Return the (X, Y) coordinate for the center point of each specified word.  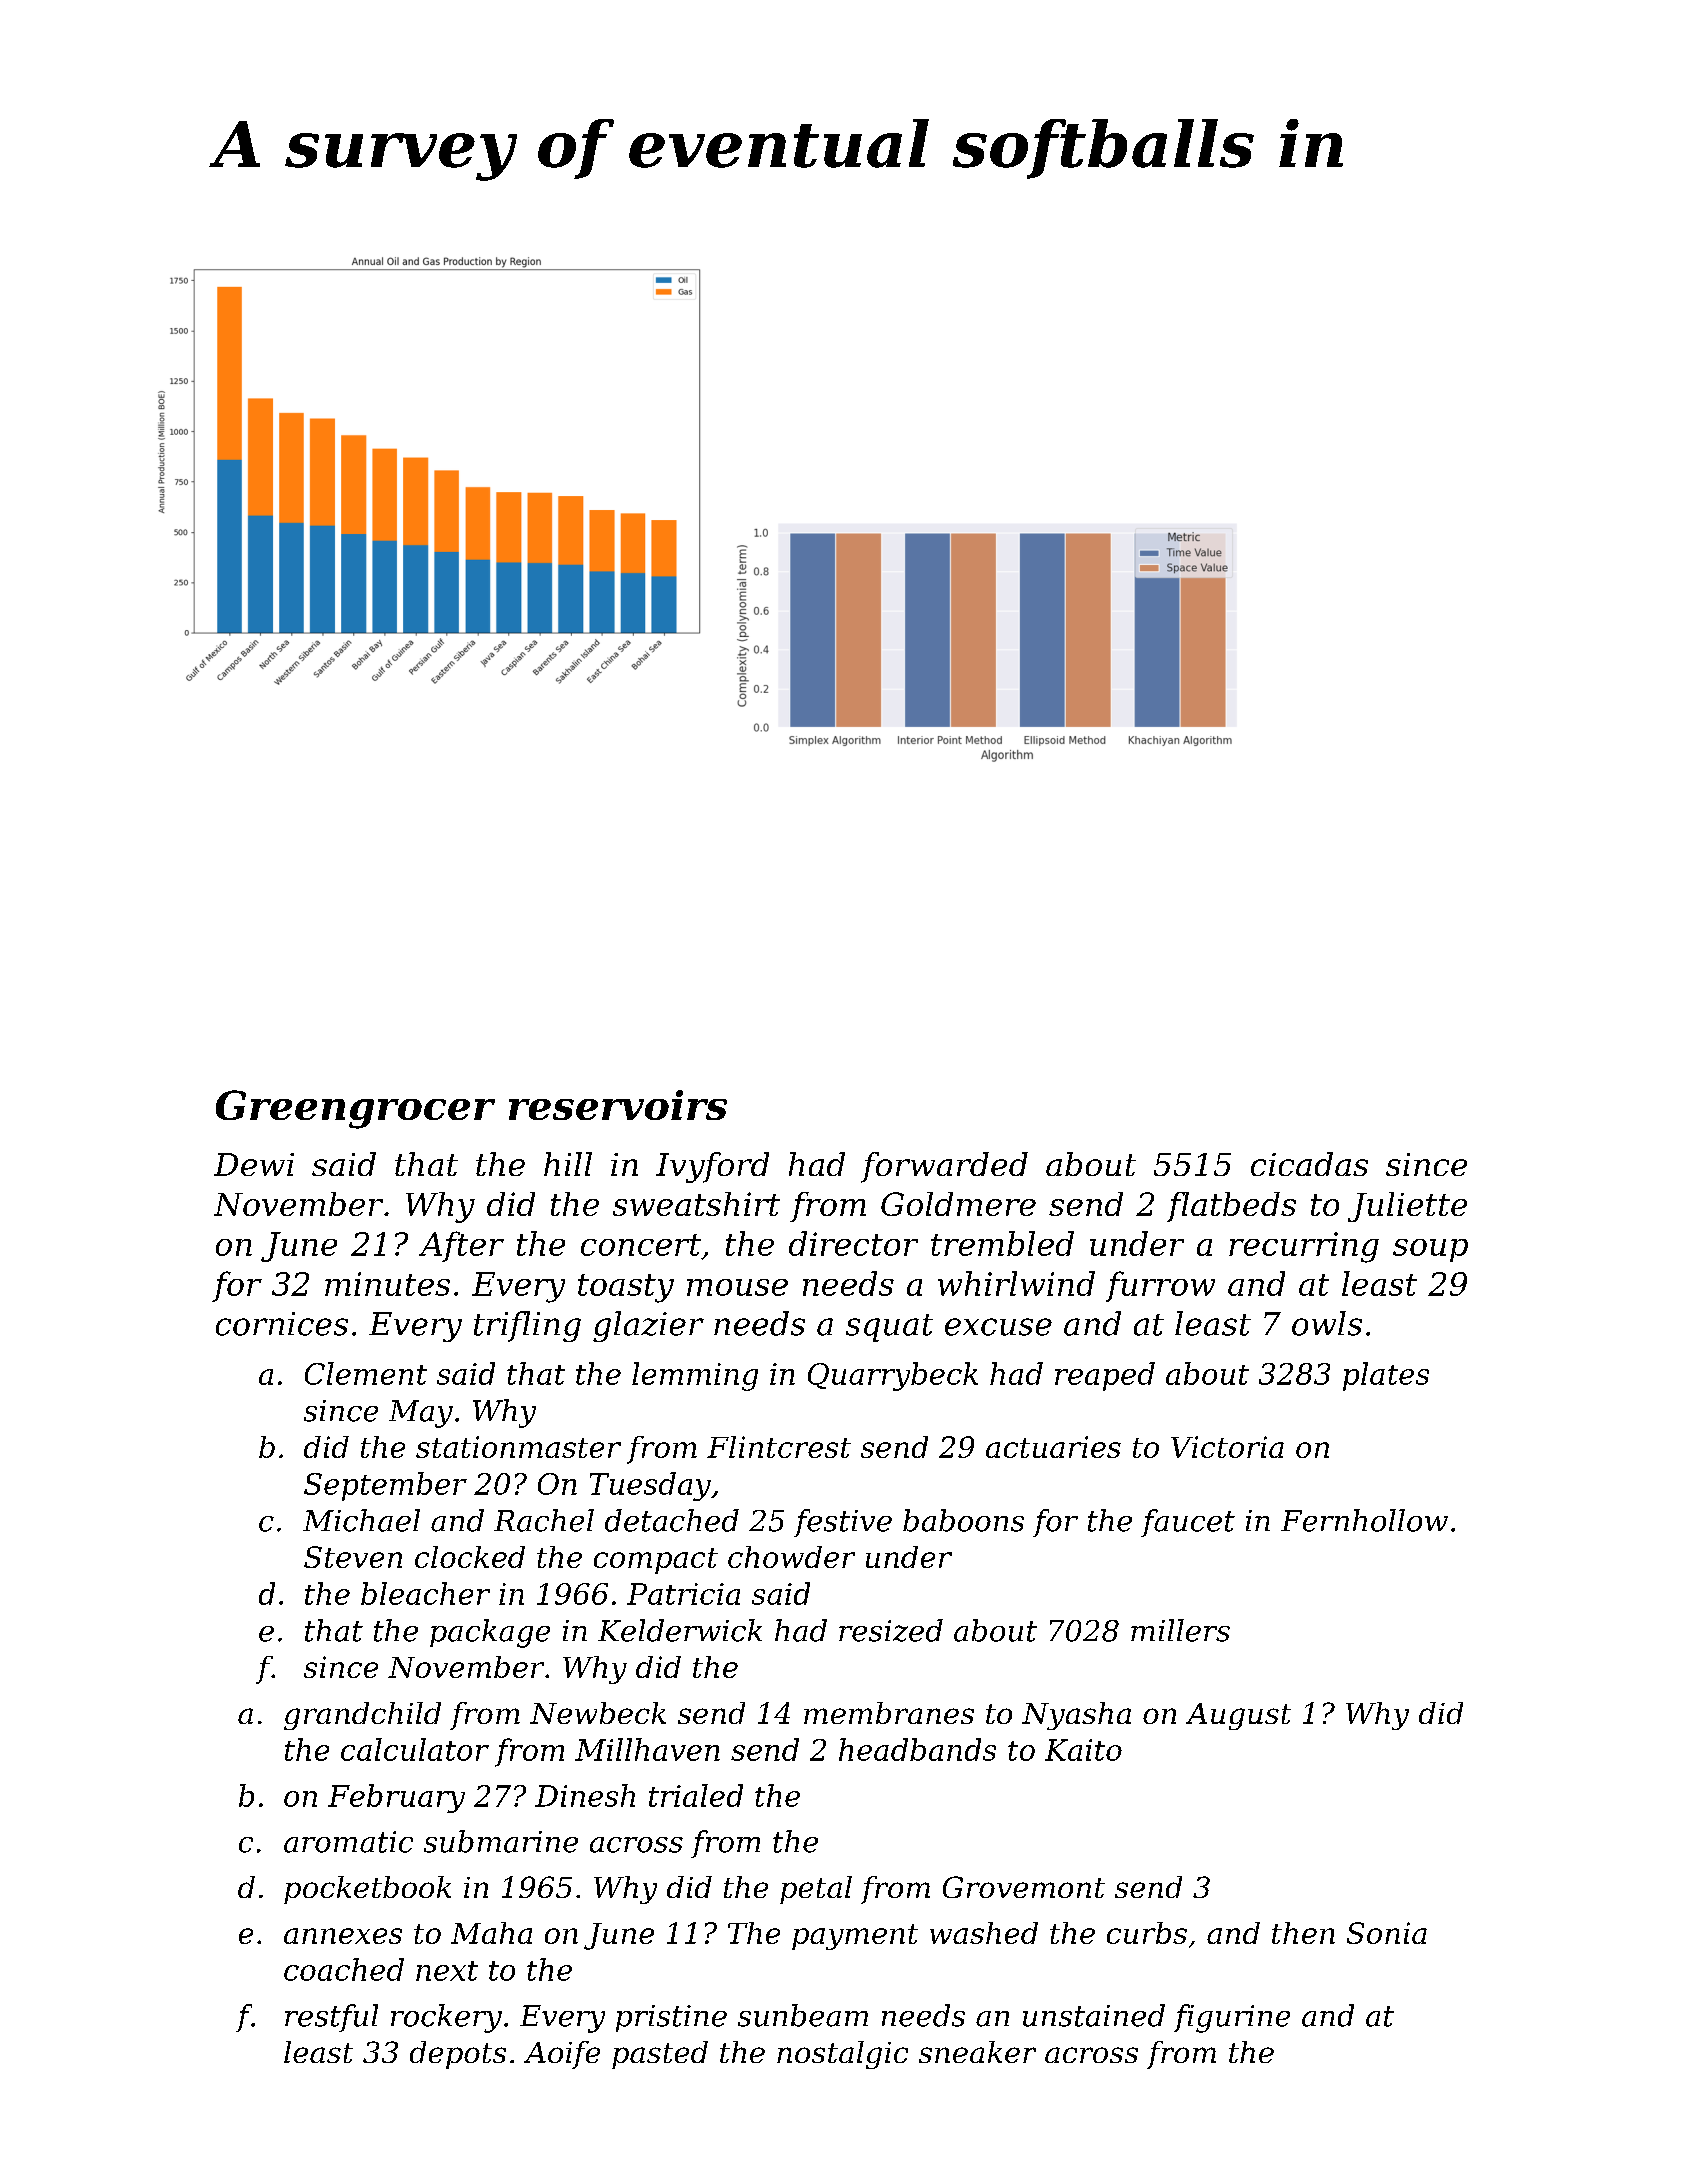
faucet (1188, 1523)
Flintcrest (779, 1447)
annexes (343, 1936)
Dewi (254, 1164)
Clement (366, 1373)
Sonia (1387, 1933)
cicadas (1309, 1164)
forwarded (944, 1167)
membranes (889, 1713)
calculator (415, 1749)
